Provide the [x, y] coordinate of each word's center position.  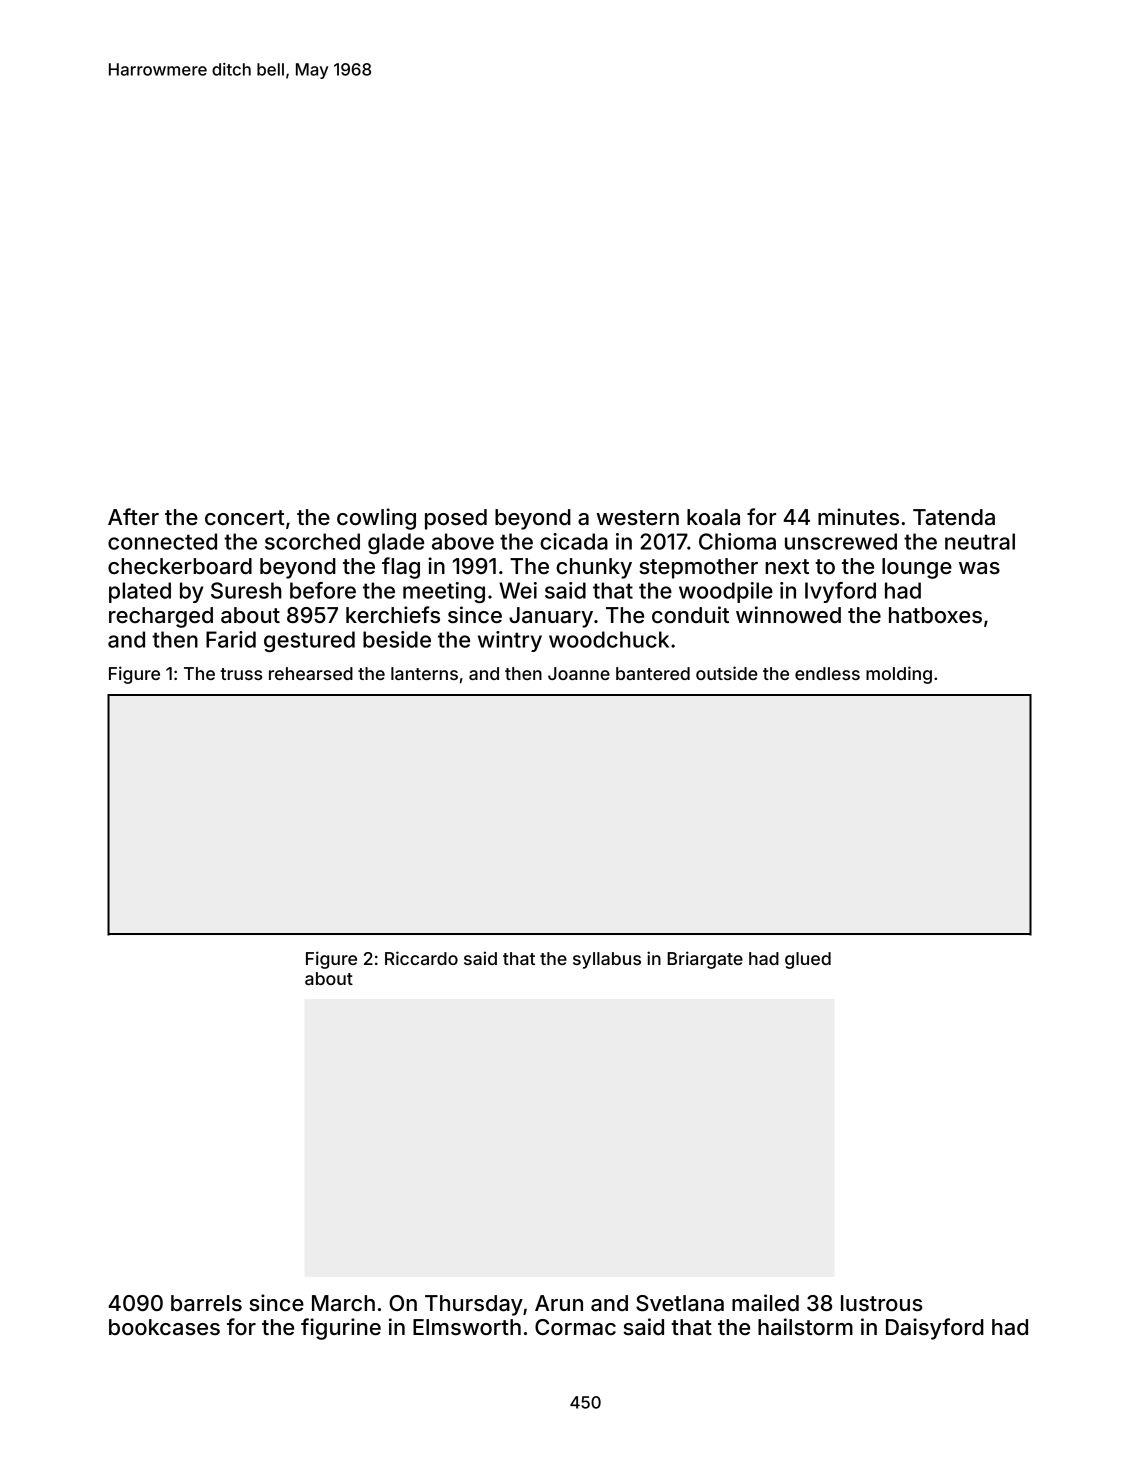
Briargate [705, 960]
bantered [653, 673]
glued [808, 960]
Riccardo [421, 958]
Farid [231, 639]
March [343, 1303]
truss [241, 674]
